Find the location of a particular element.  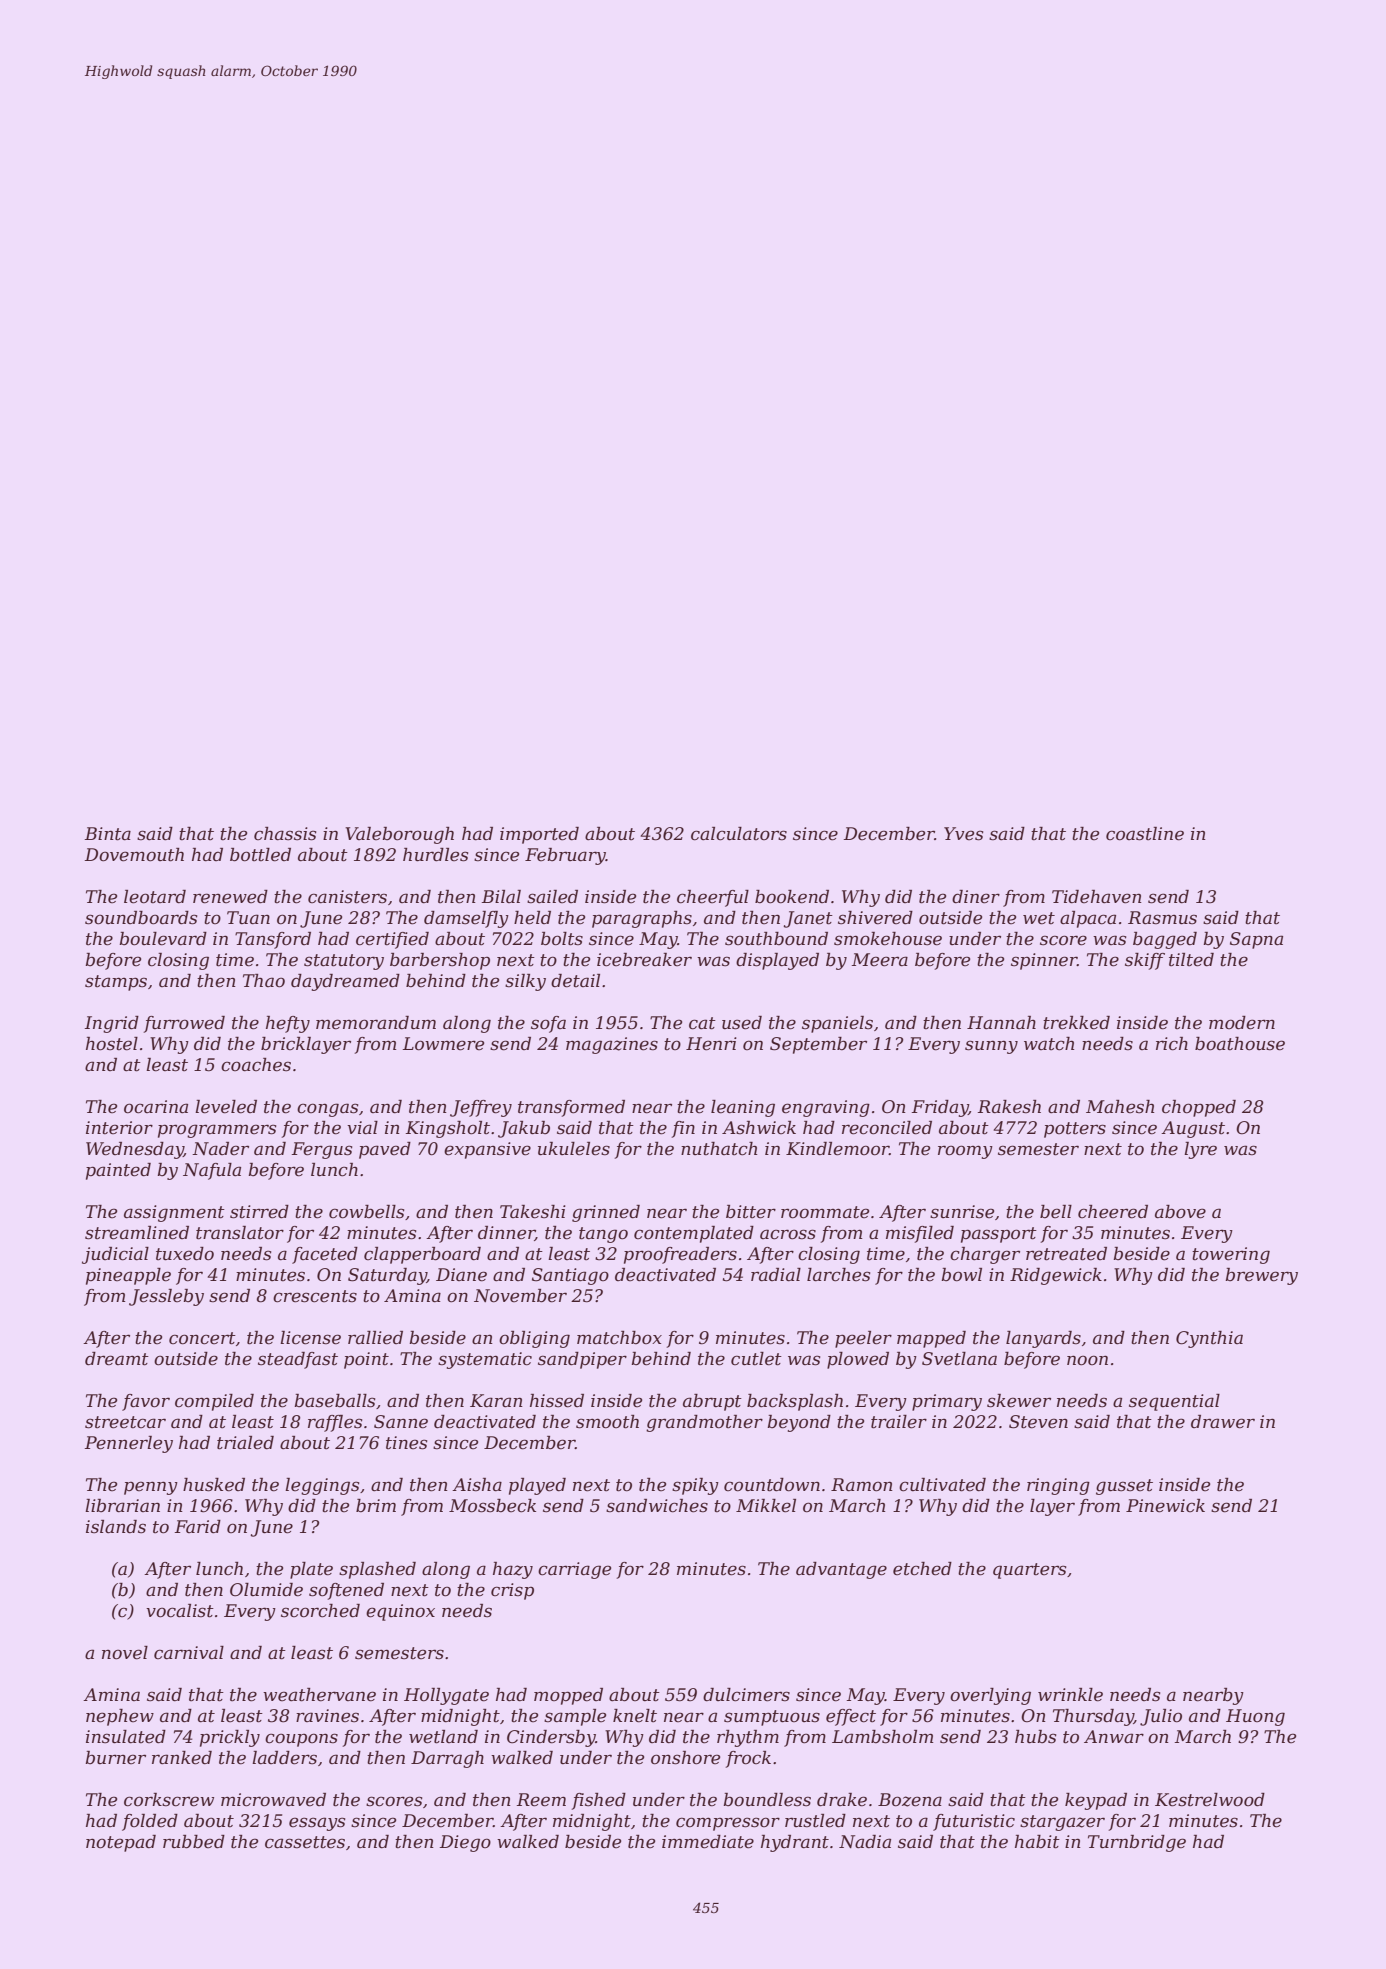

imported is located at coordinates (539, 835).
